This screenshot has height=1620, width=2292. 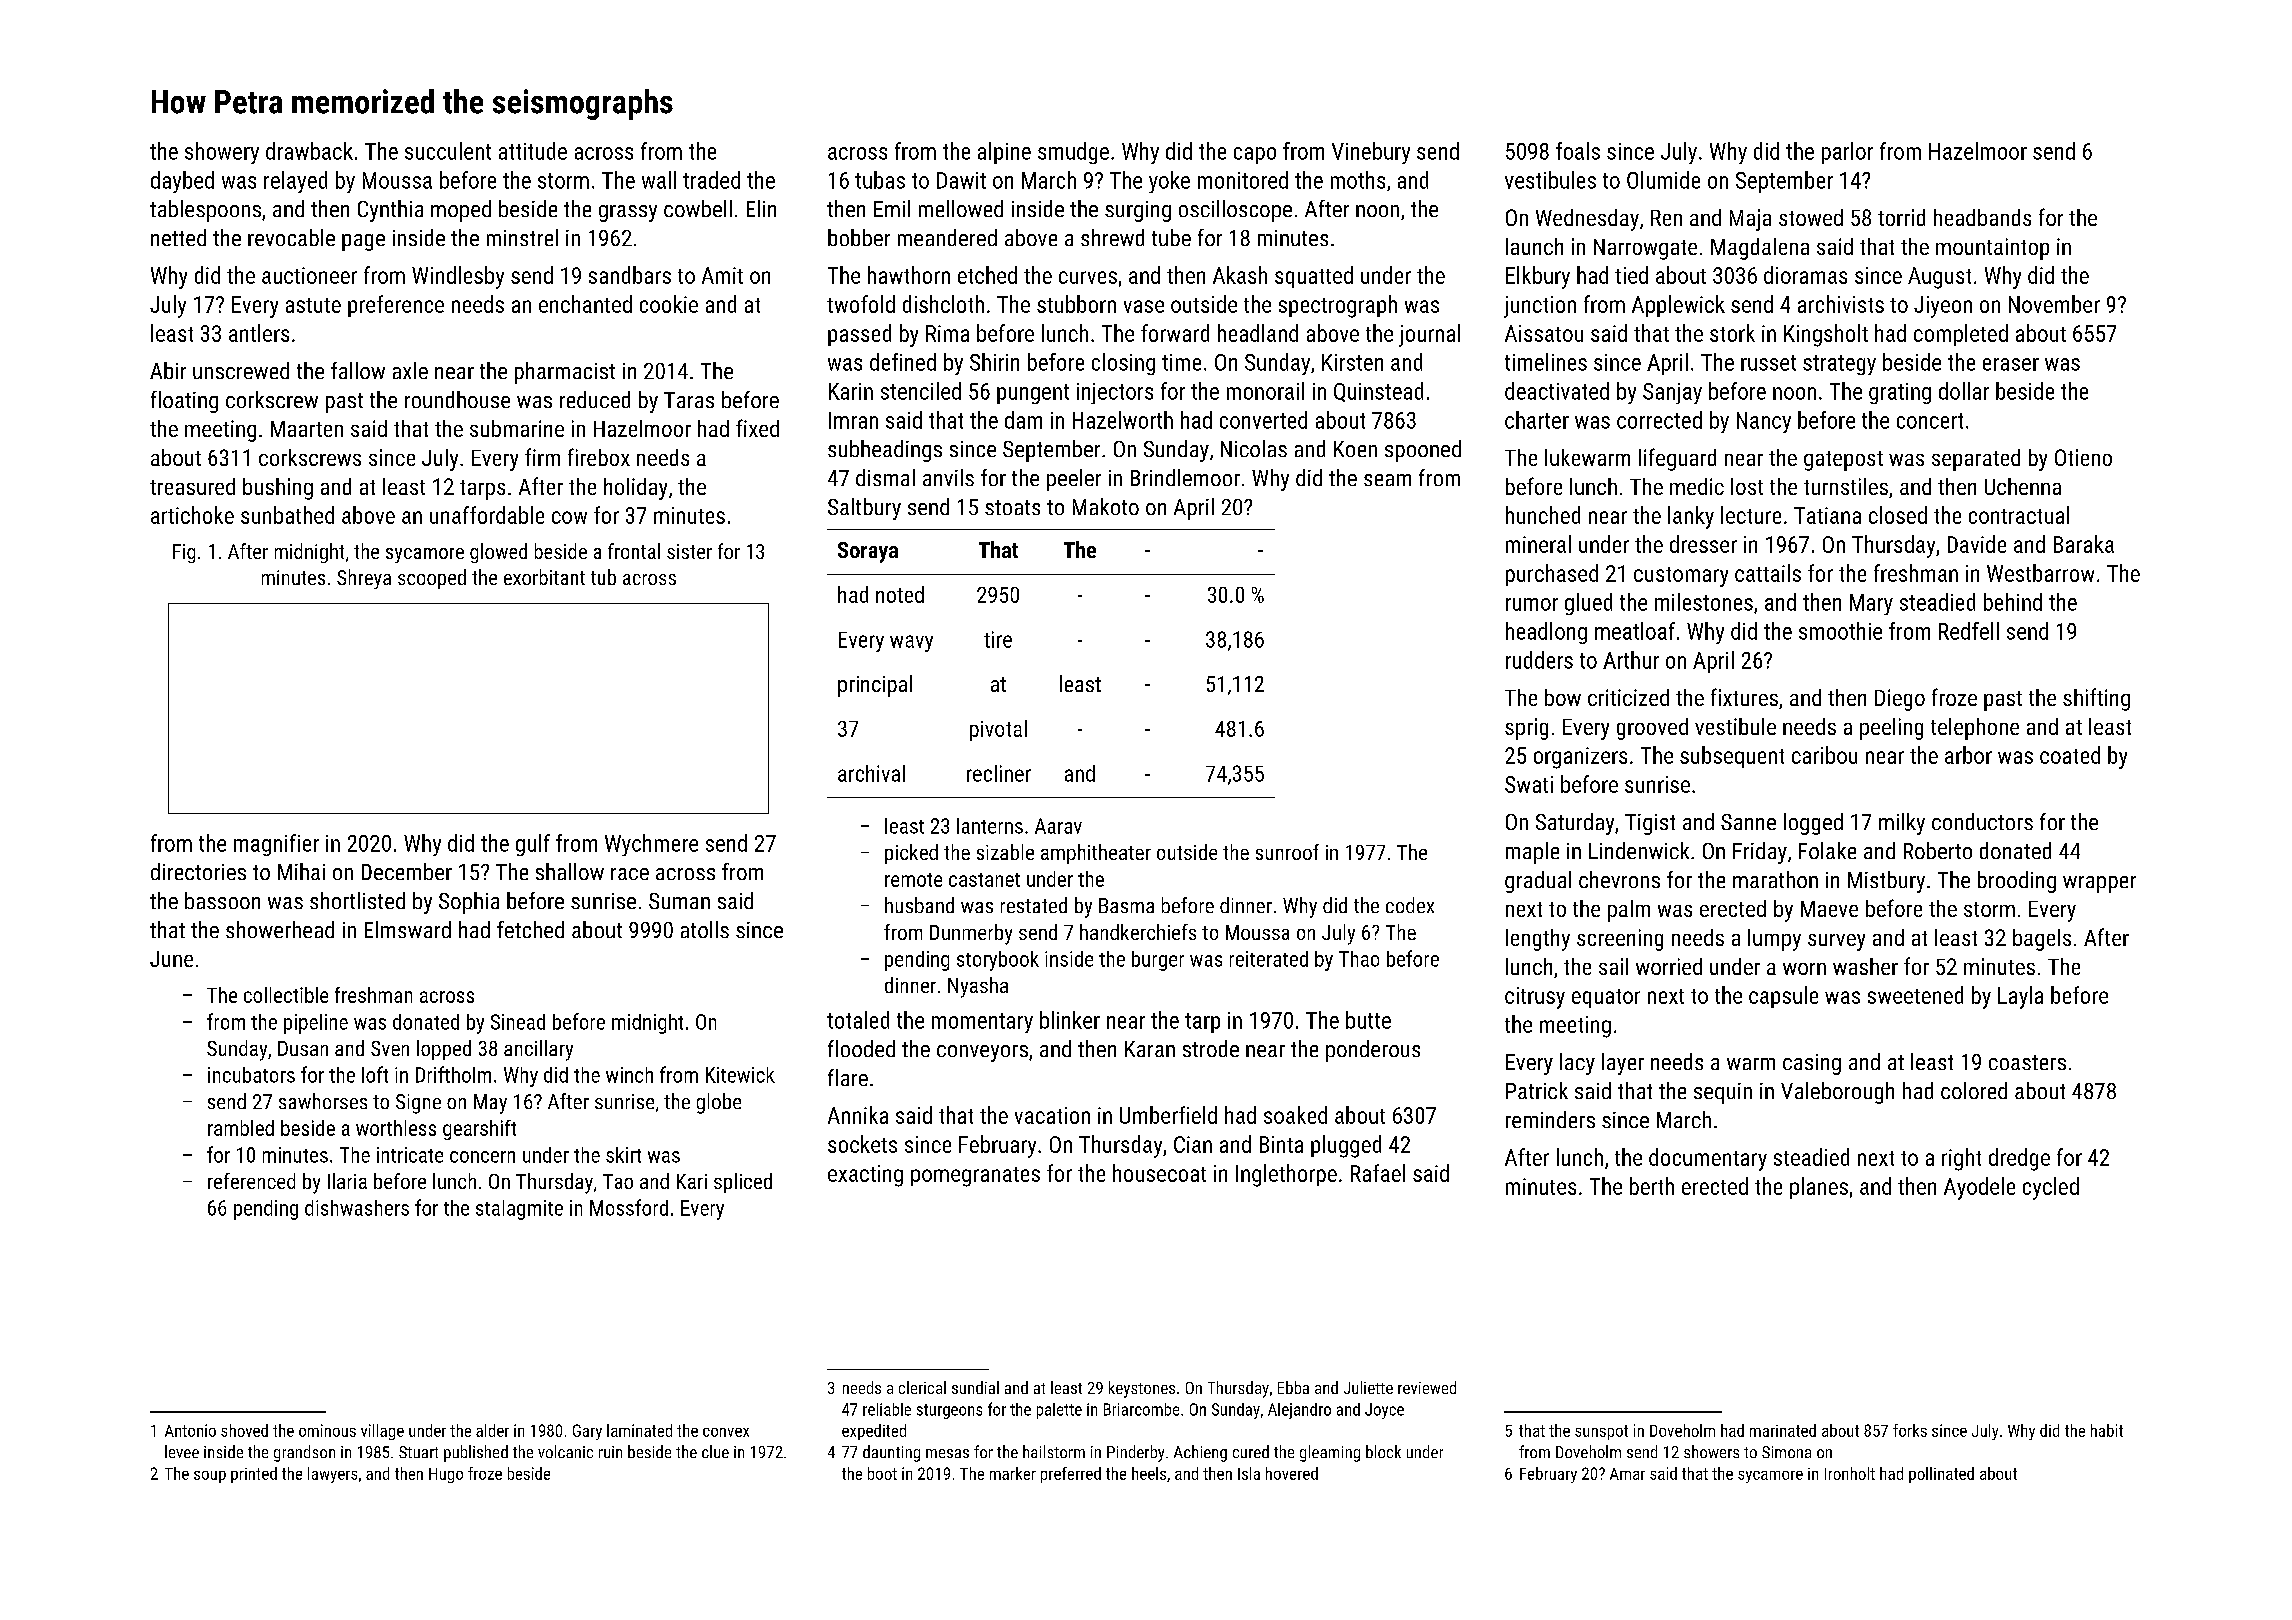 I want to click on Shreya, so click(x=364, y=579).
